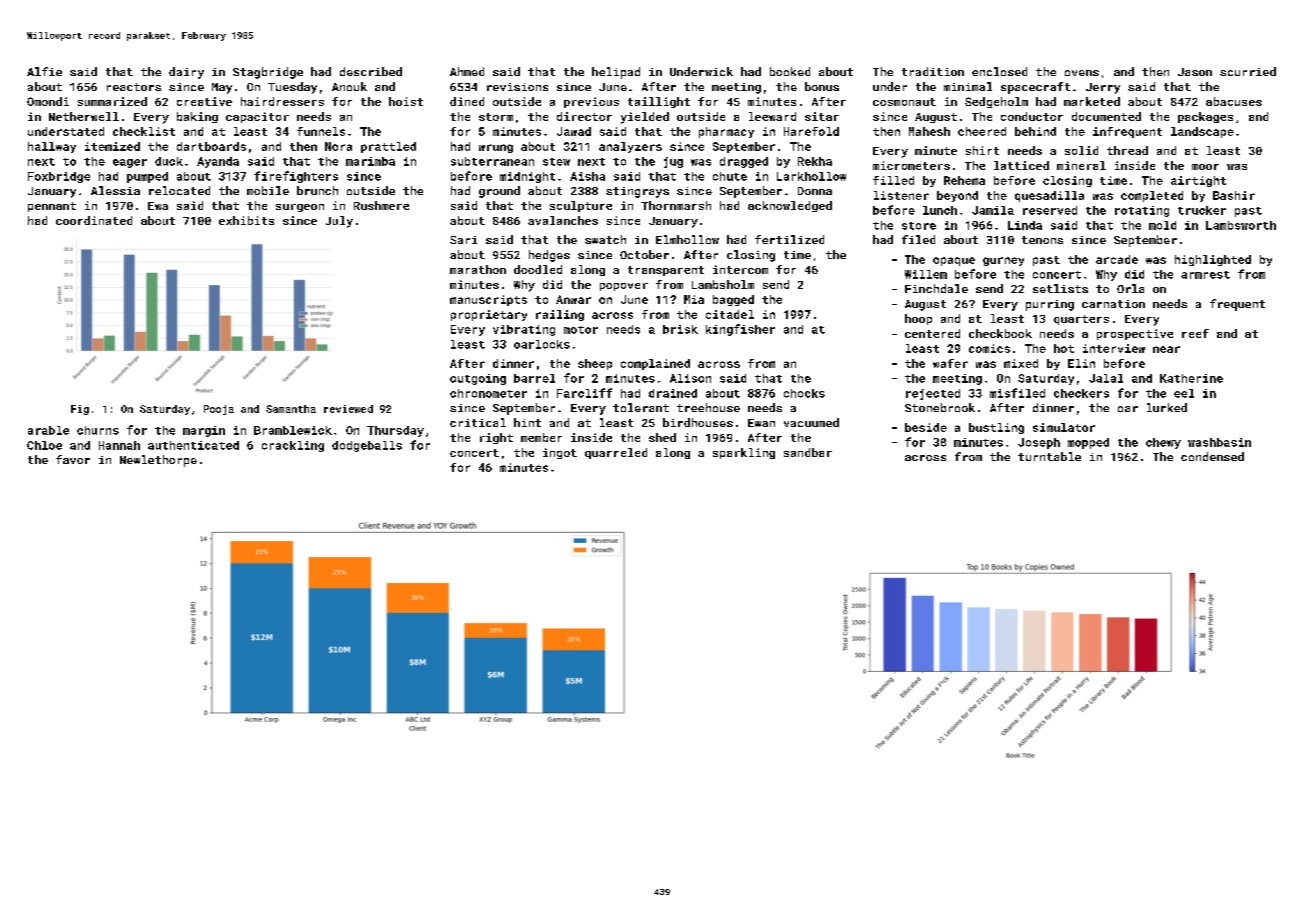 This screenshot has width=1308, height=924. What do you see at coordinates (44, 71) in the screenshot?
I see `Alfie` at bounding box center [44, 71].
